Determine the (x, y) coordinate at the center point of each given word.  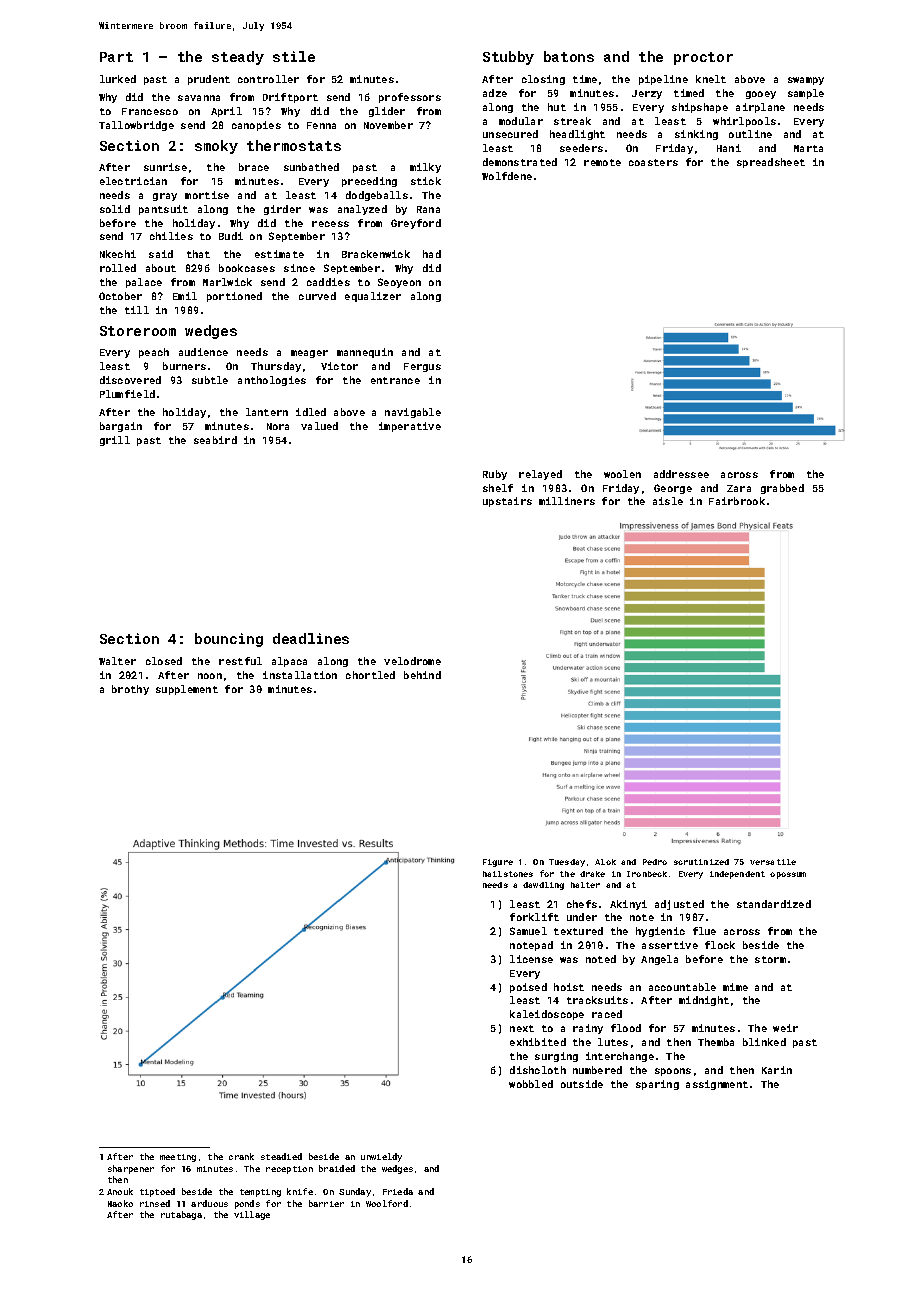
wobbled (531, 1084)
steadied (281, 1156)
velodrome (412, 661)
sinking (696, 135)
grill (115, 441)
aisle (668, 501)
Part (116, 57)
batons (569, 56)
